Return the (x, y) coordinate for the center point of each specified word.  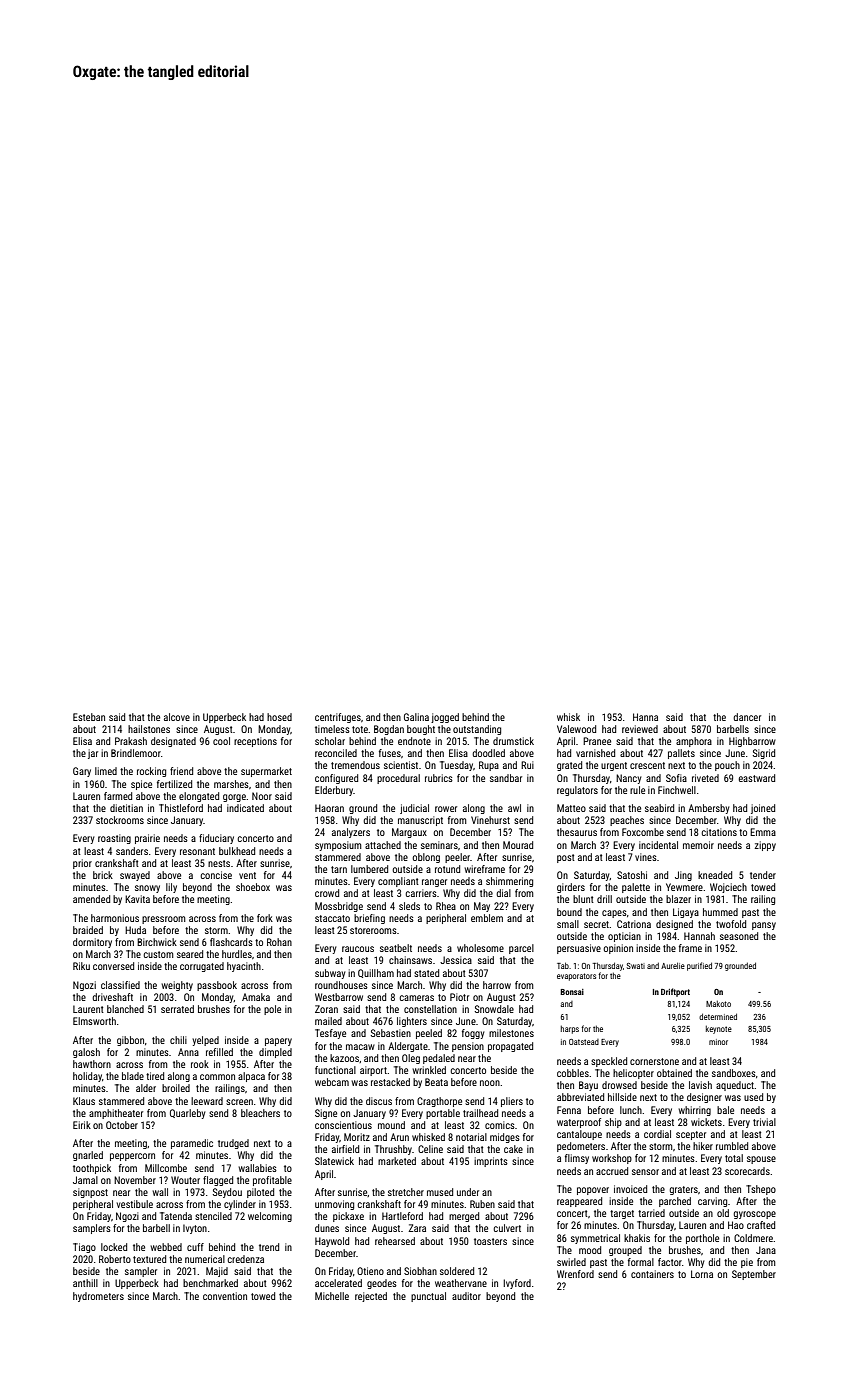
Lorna (702, 1274)
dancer (747, 717)
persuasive (579, 949)
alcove (177, 717)
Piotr (459, 997)
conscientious (343, 1125)
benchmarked (210, 1283)
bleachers (260, 1113)
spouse (761, 1160)
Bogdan (389, 730)
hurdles (237, 954)
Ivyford (517, 1284)
